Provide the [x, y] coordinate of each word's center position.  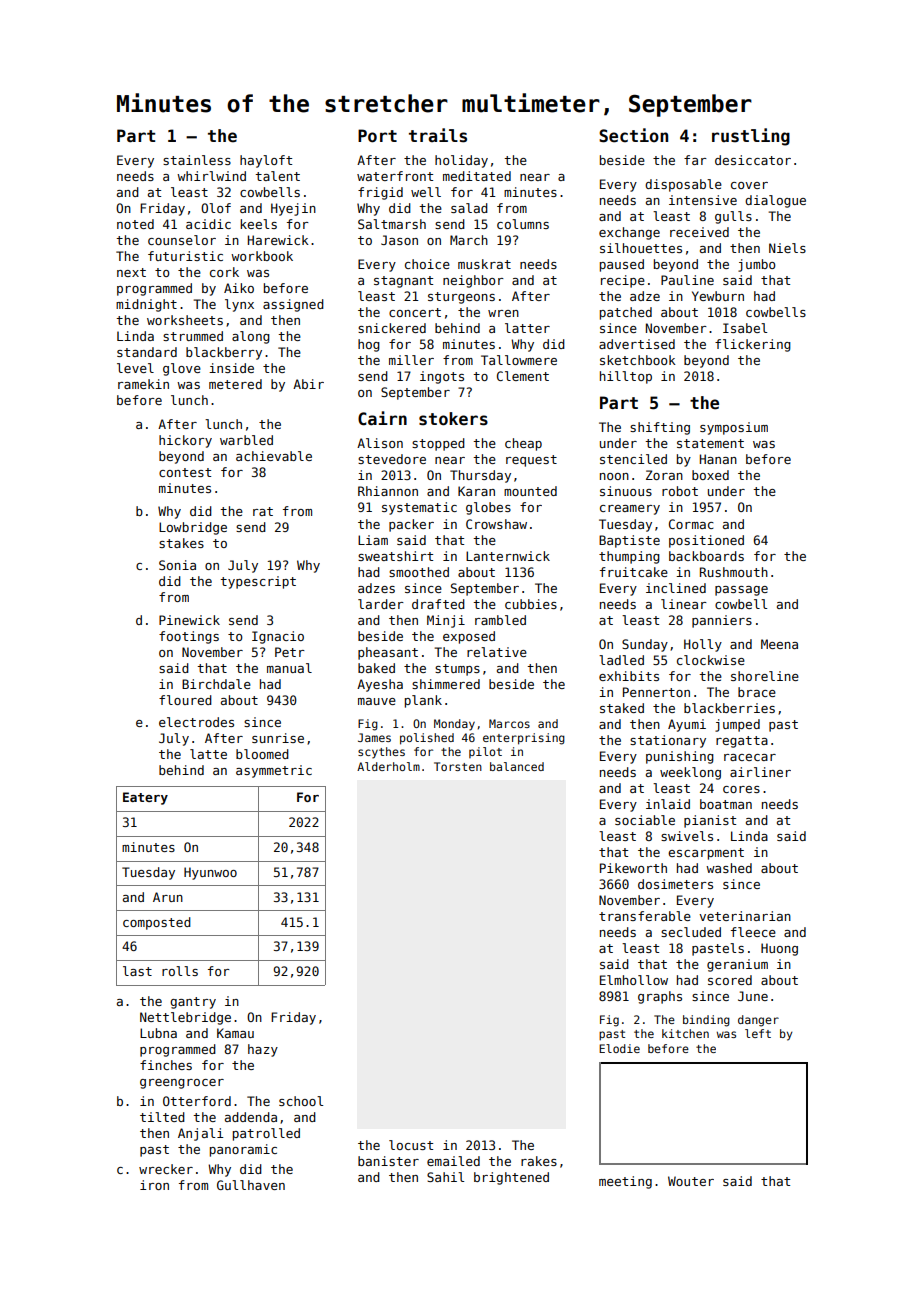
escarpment [706, 854]
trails [438, 135]
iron [154, 1185]
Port [377, 136]
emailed [453, 1161]
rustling [751, 137]
